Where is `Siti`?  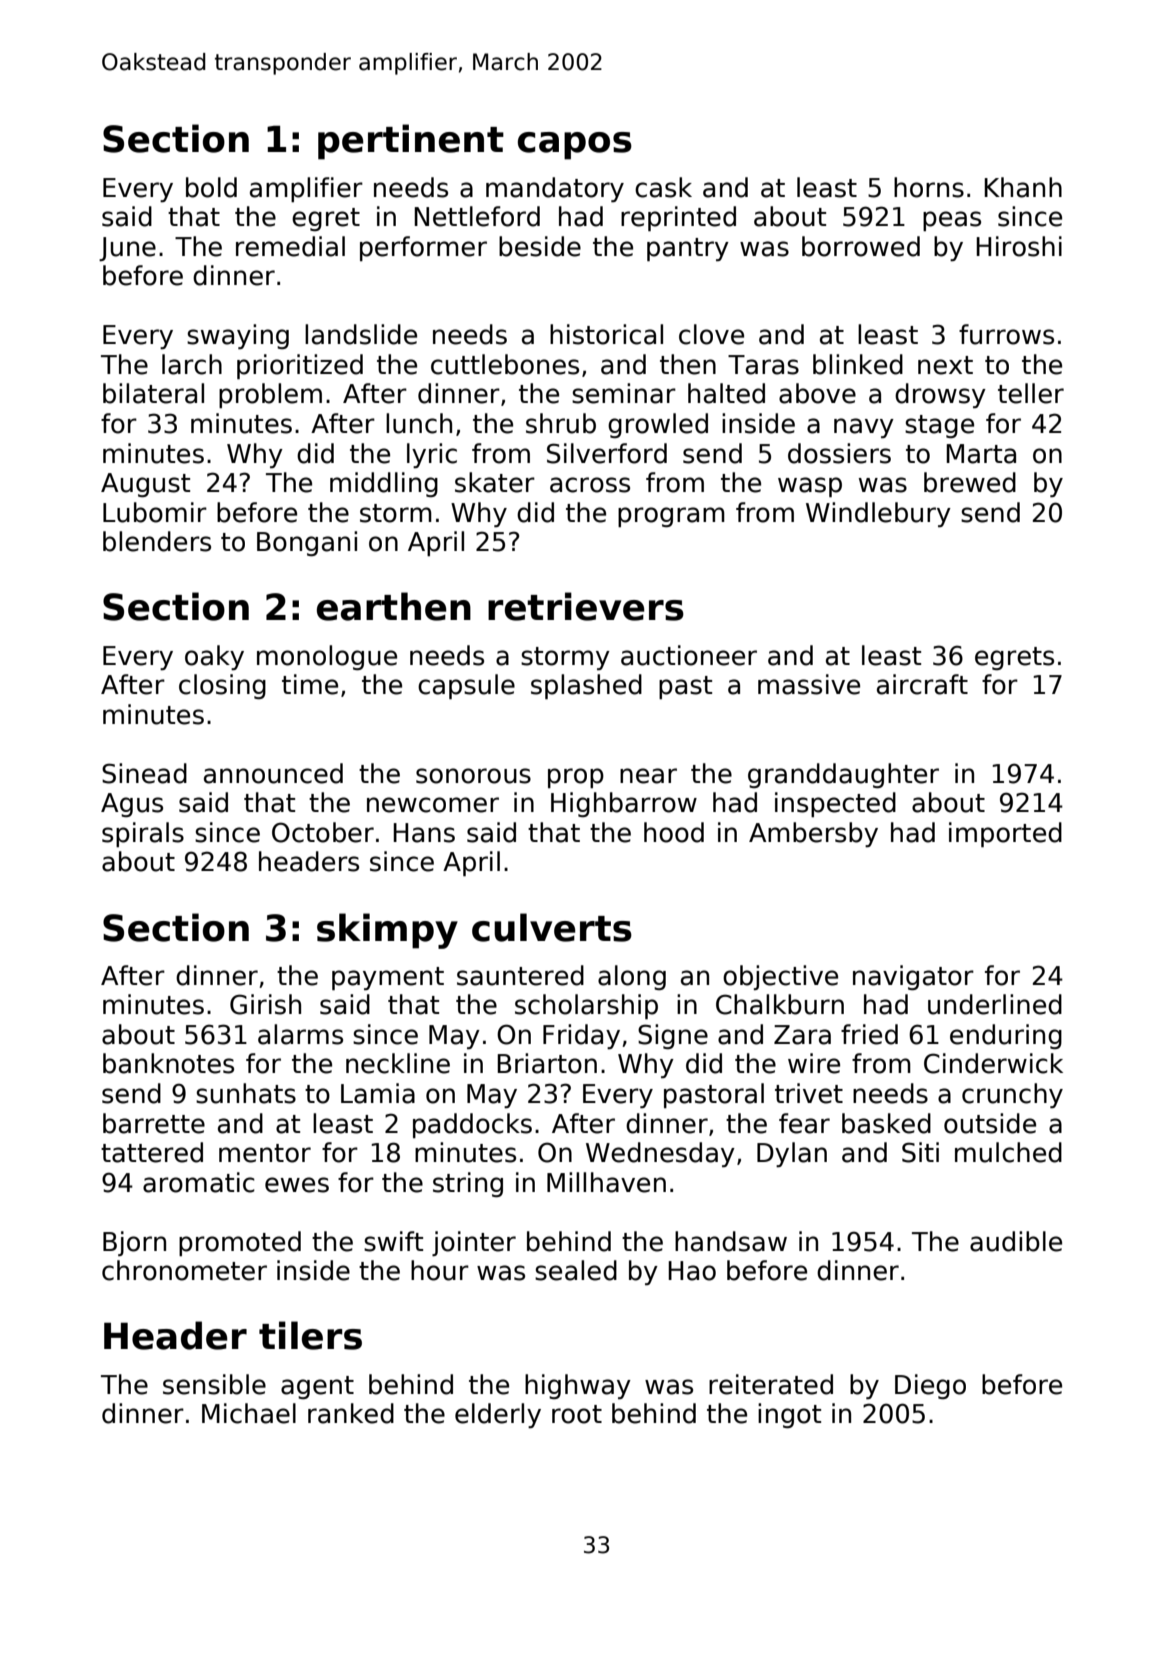 Siti is located at coordinates (920, 1152).
